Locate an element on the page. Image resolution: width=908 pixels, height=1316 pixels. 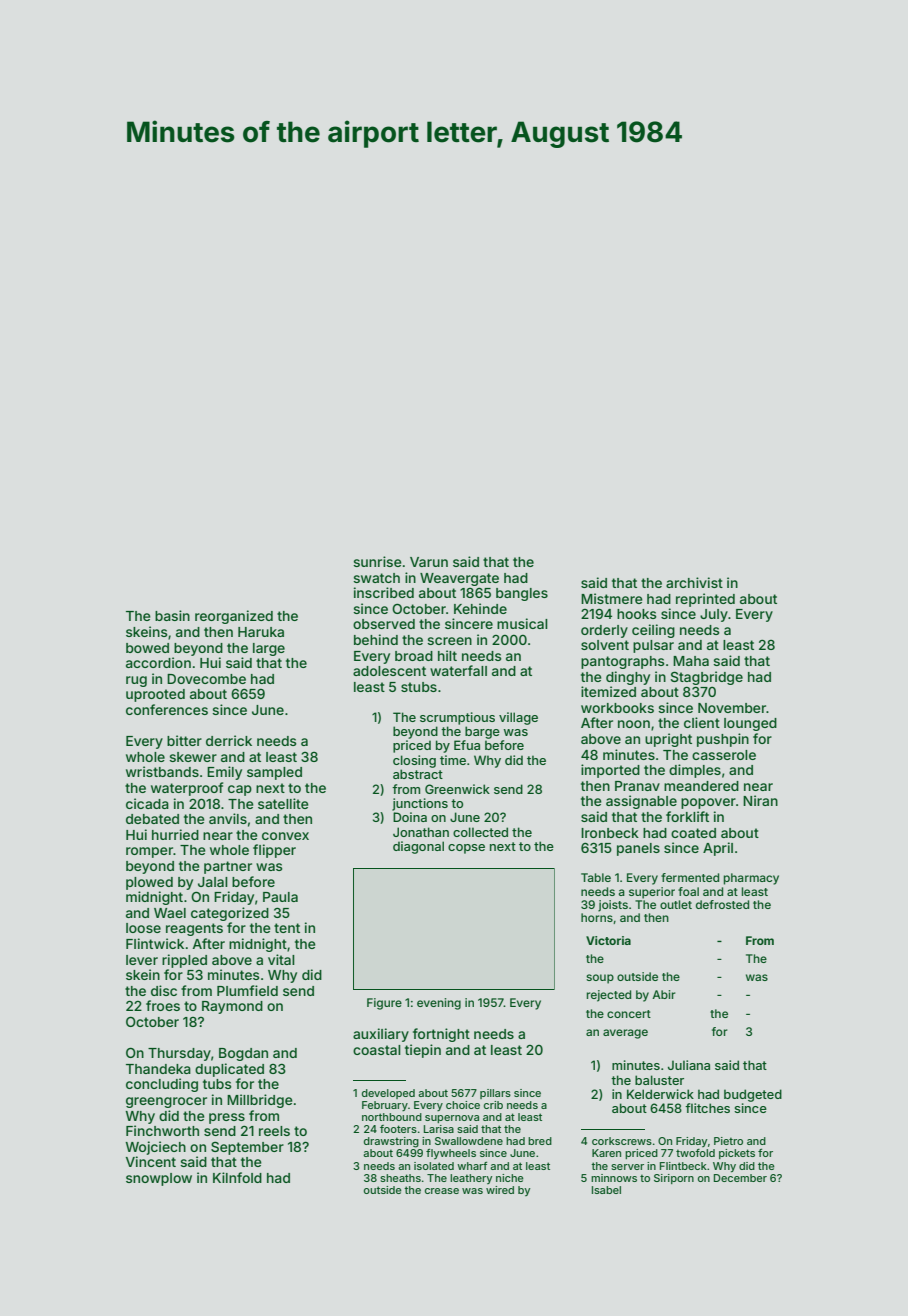
archivist is located at coordinates (694, 582).
